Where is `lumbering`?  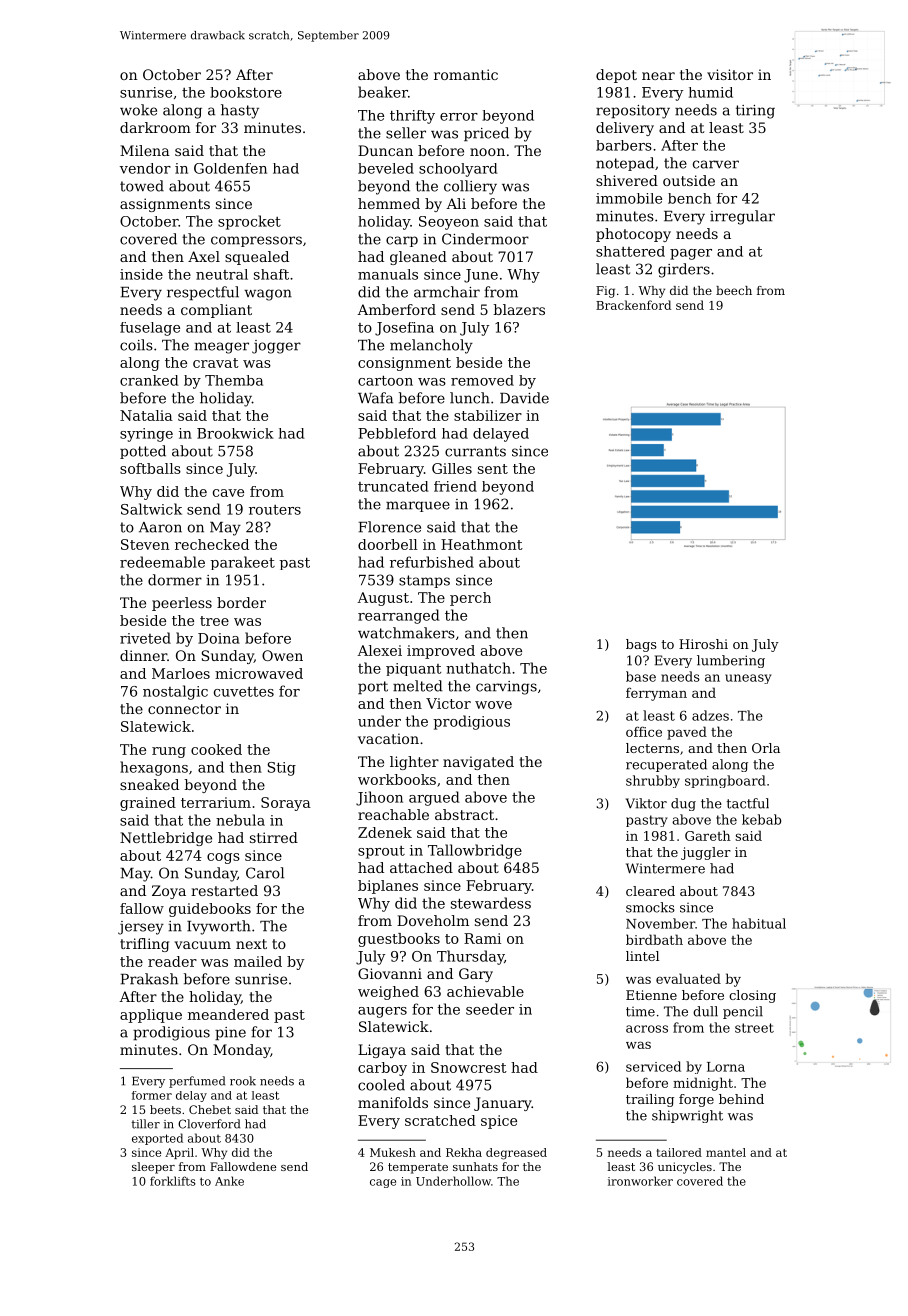 lumbering is located at coordinates (731, 661).
